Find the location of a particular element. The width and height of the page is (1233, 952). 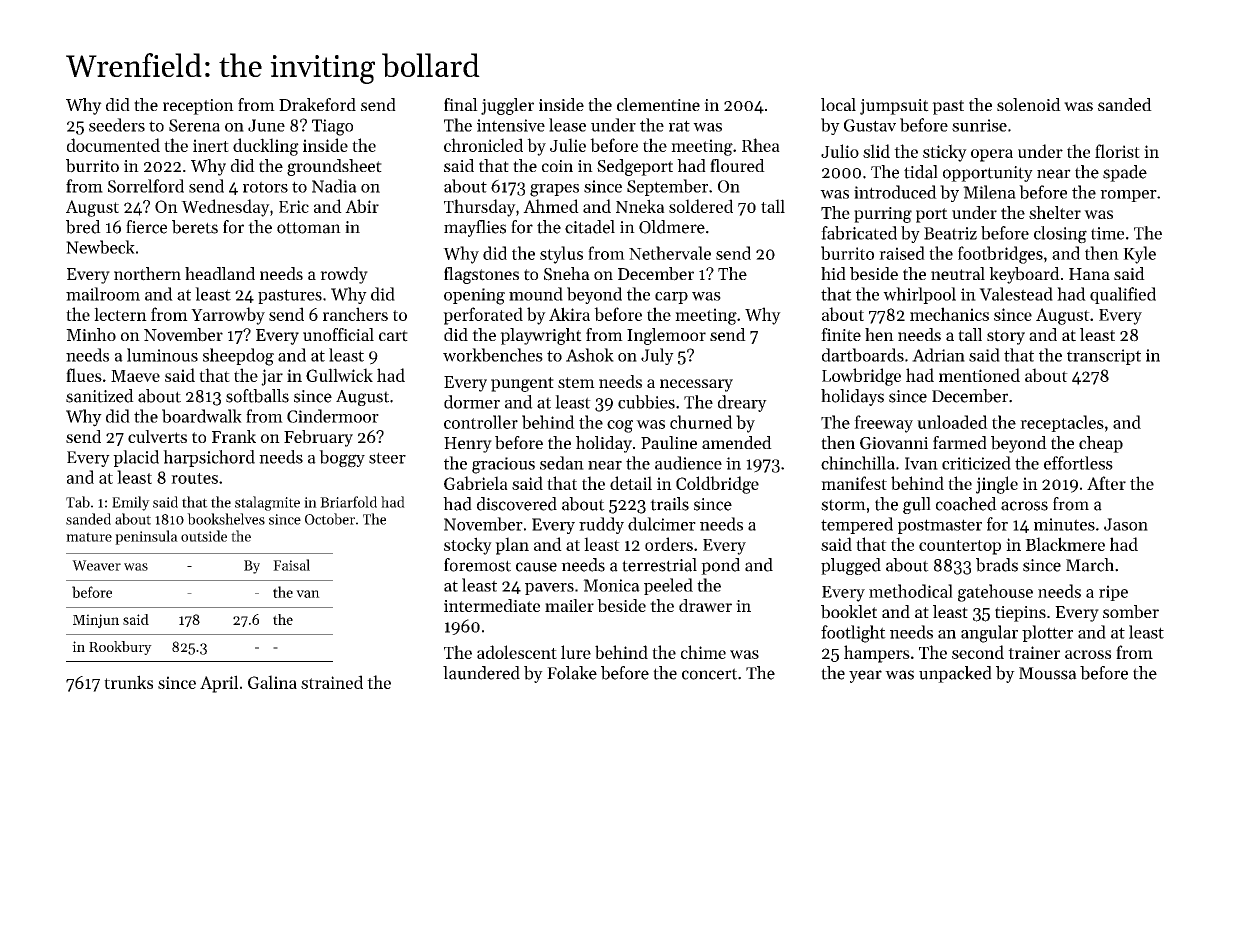

ottoman is located at coordinates (309, 228).
